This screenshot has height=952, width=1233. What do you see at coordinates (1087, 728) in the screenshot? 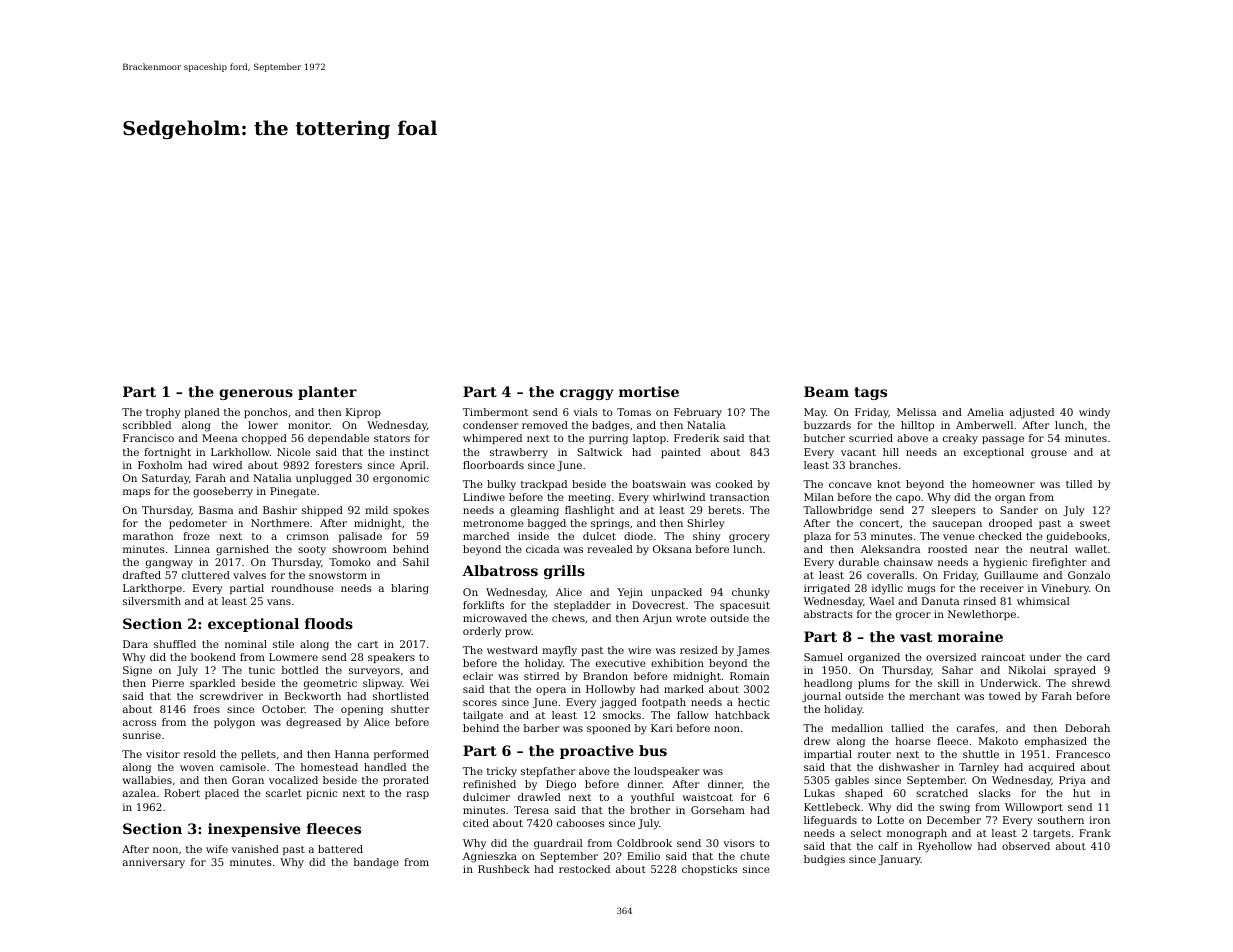
I see `Deborah` at bounding box center [1087, 728].
